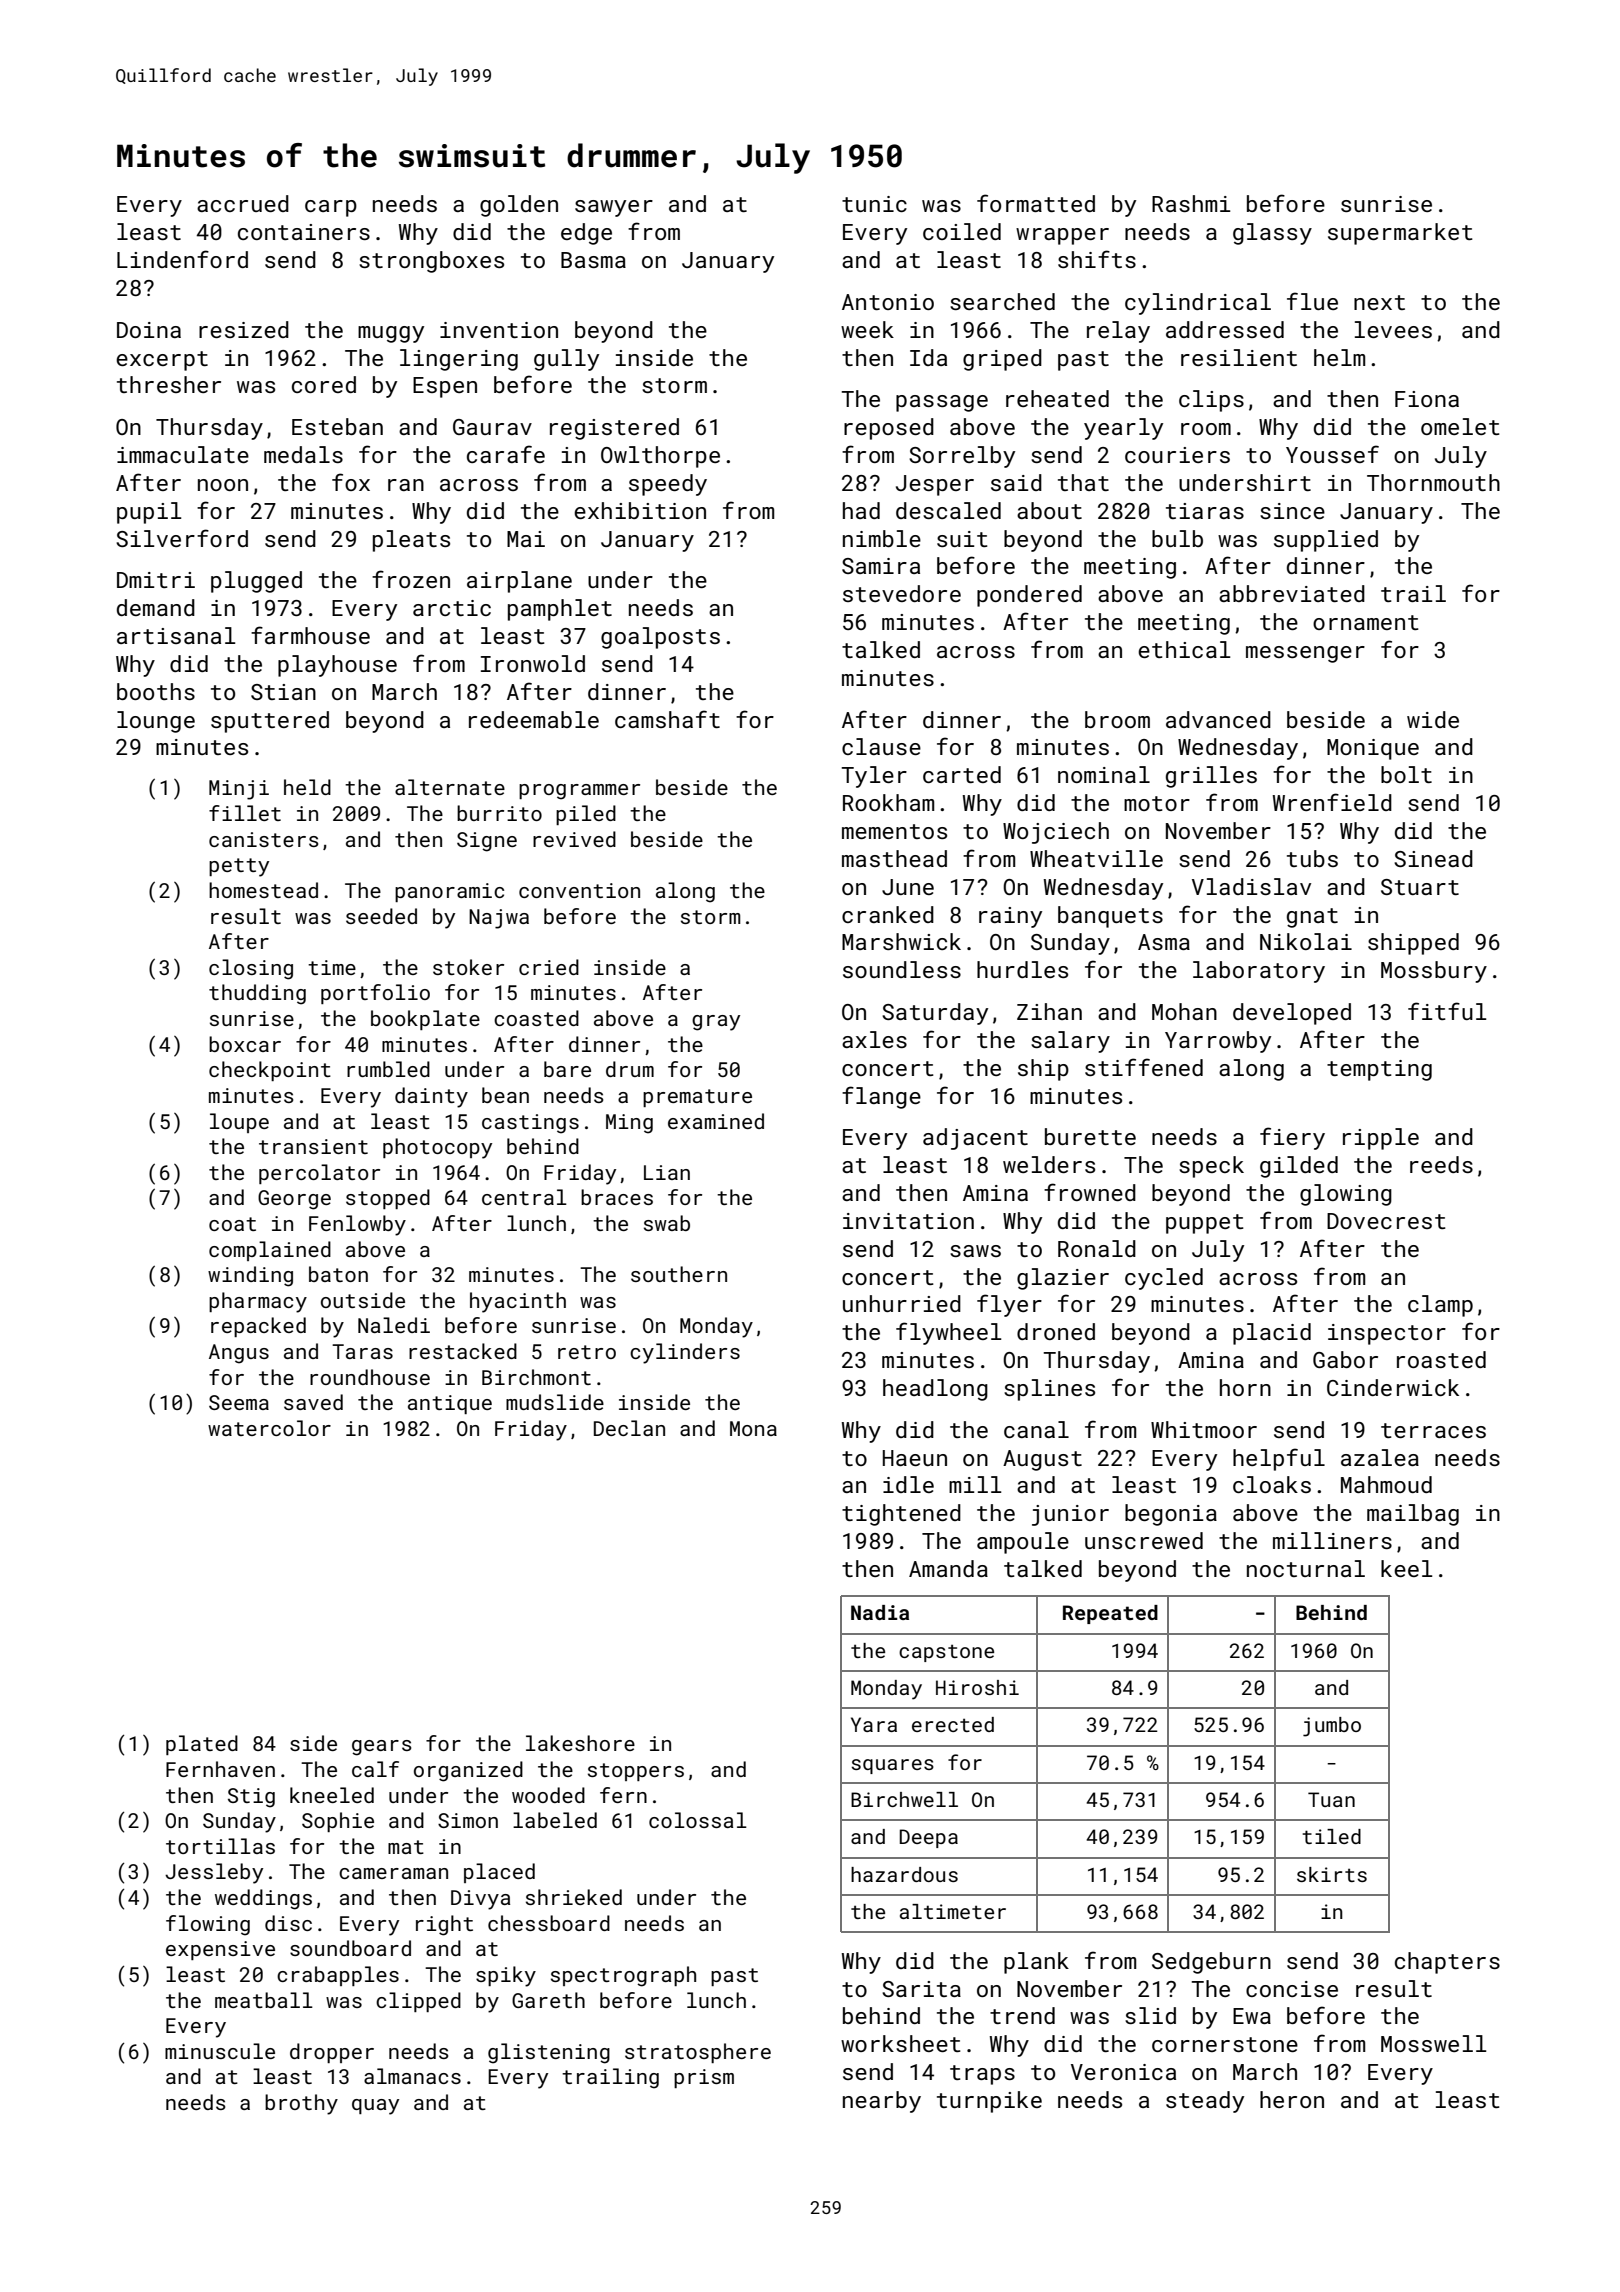 Image resolution: width=1620 pixels, height=2292 pixels. Describe the element at coordinates (989, 2102) in the screenshot. I see `turnpike` at that location.
